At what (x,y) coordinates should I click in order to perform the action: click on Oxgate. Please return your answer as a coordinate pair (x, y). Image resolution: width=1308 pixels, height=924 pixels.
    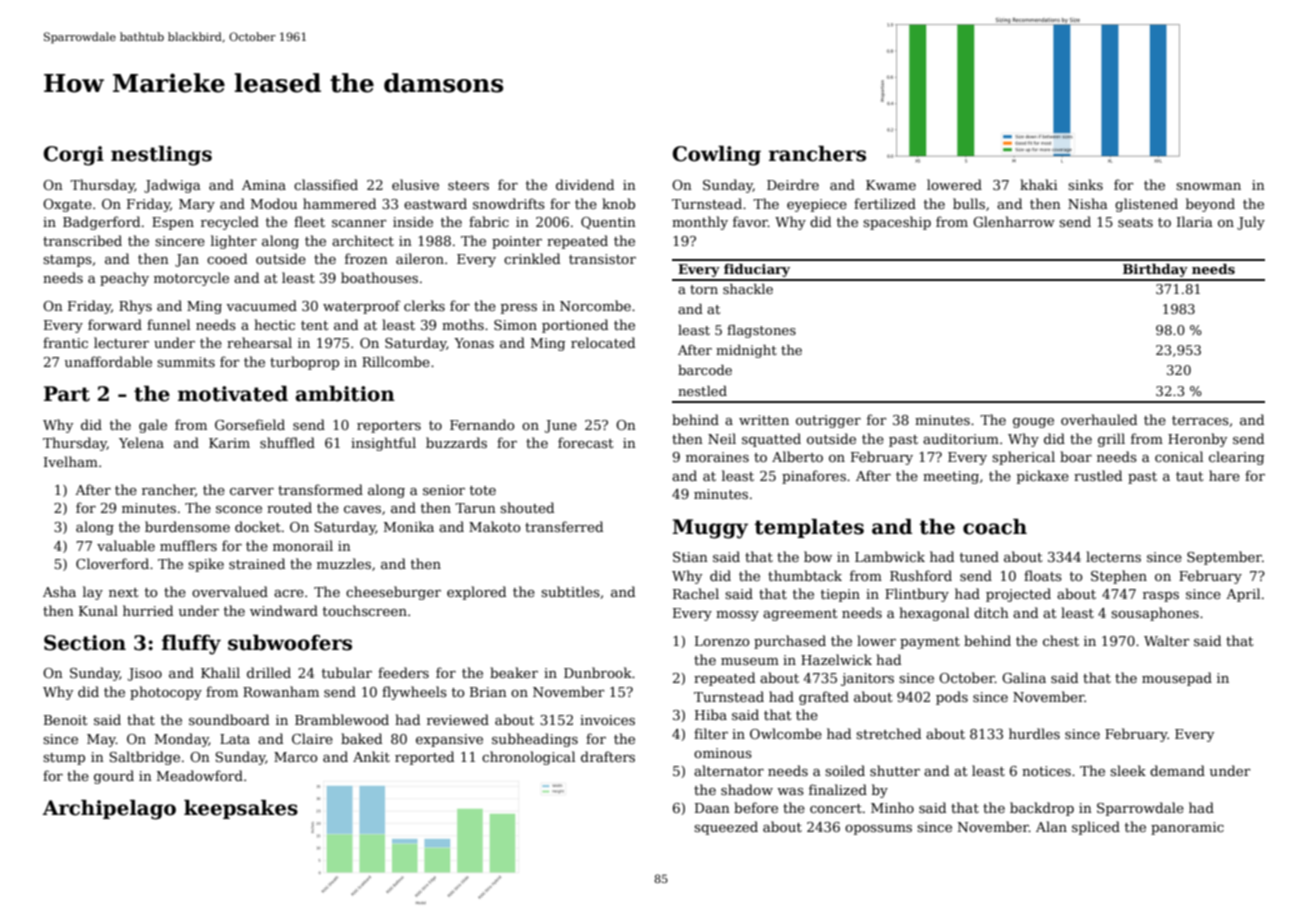
    Looking at the image, I should click on (67, 205).
